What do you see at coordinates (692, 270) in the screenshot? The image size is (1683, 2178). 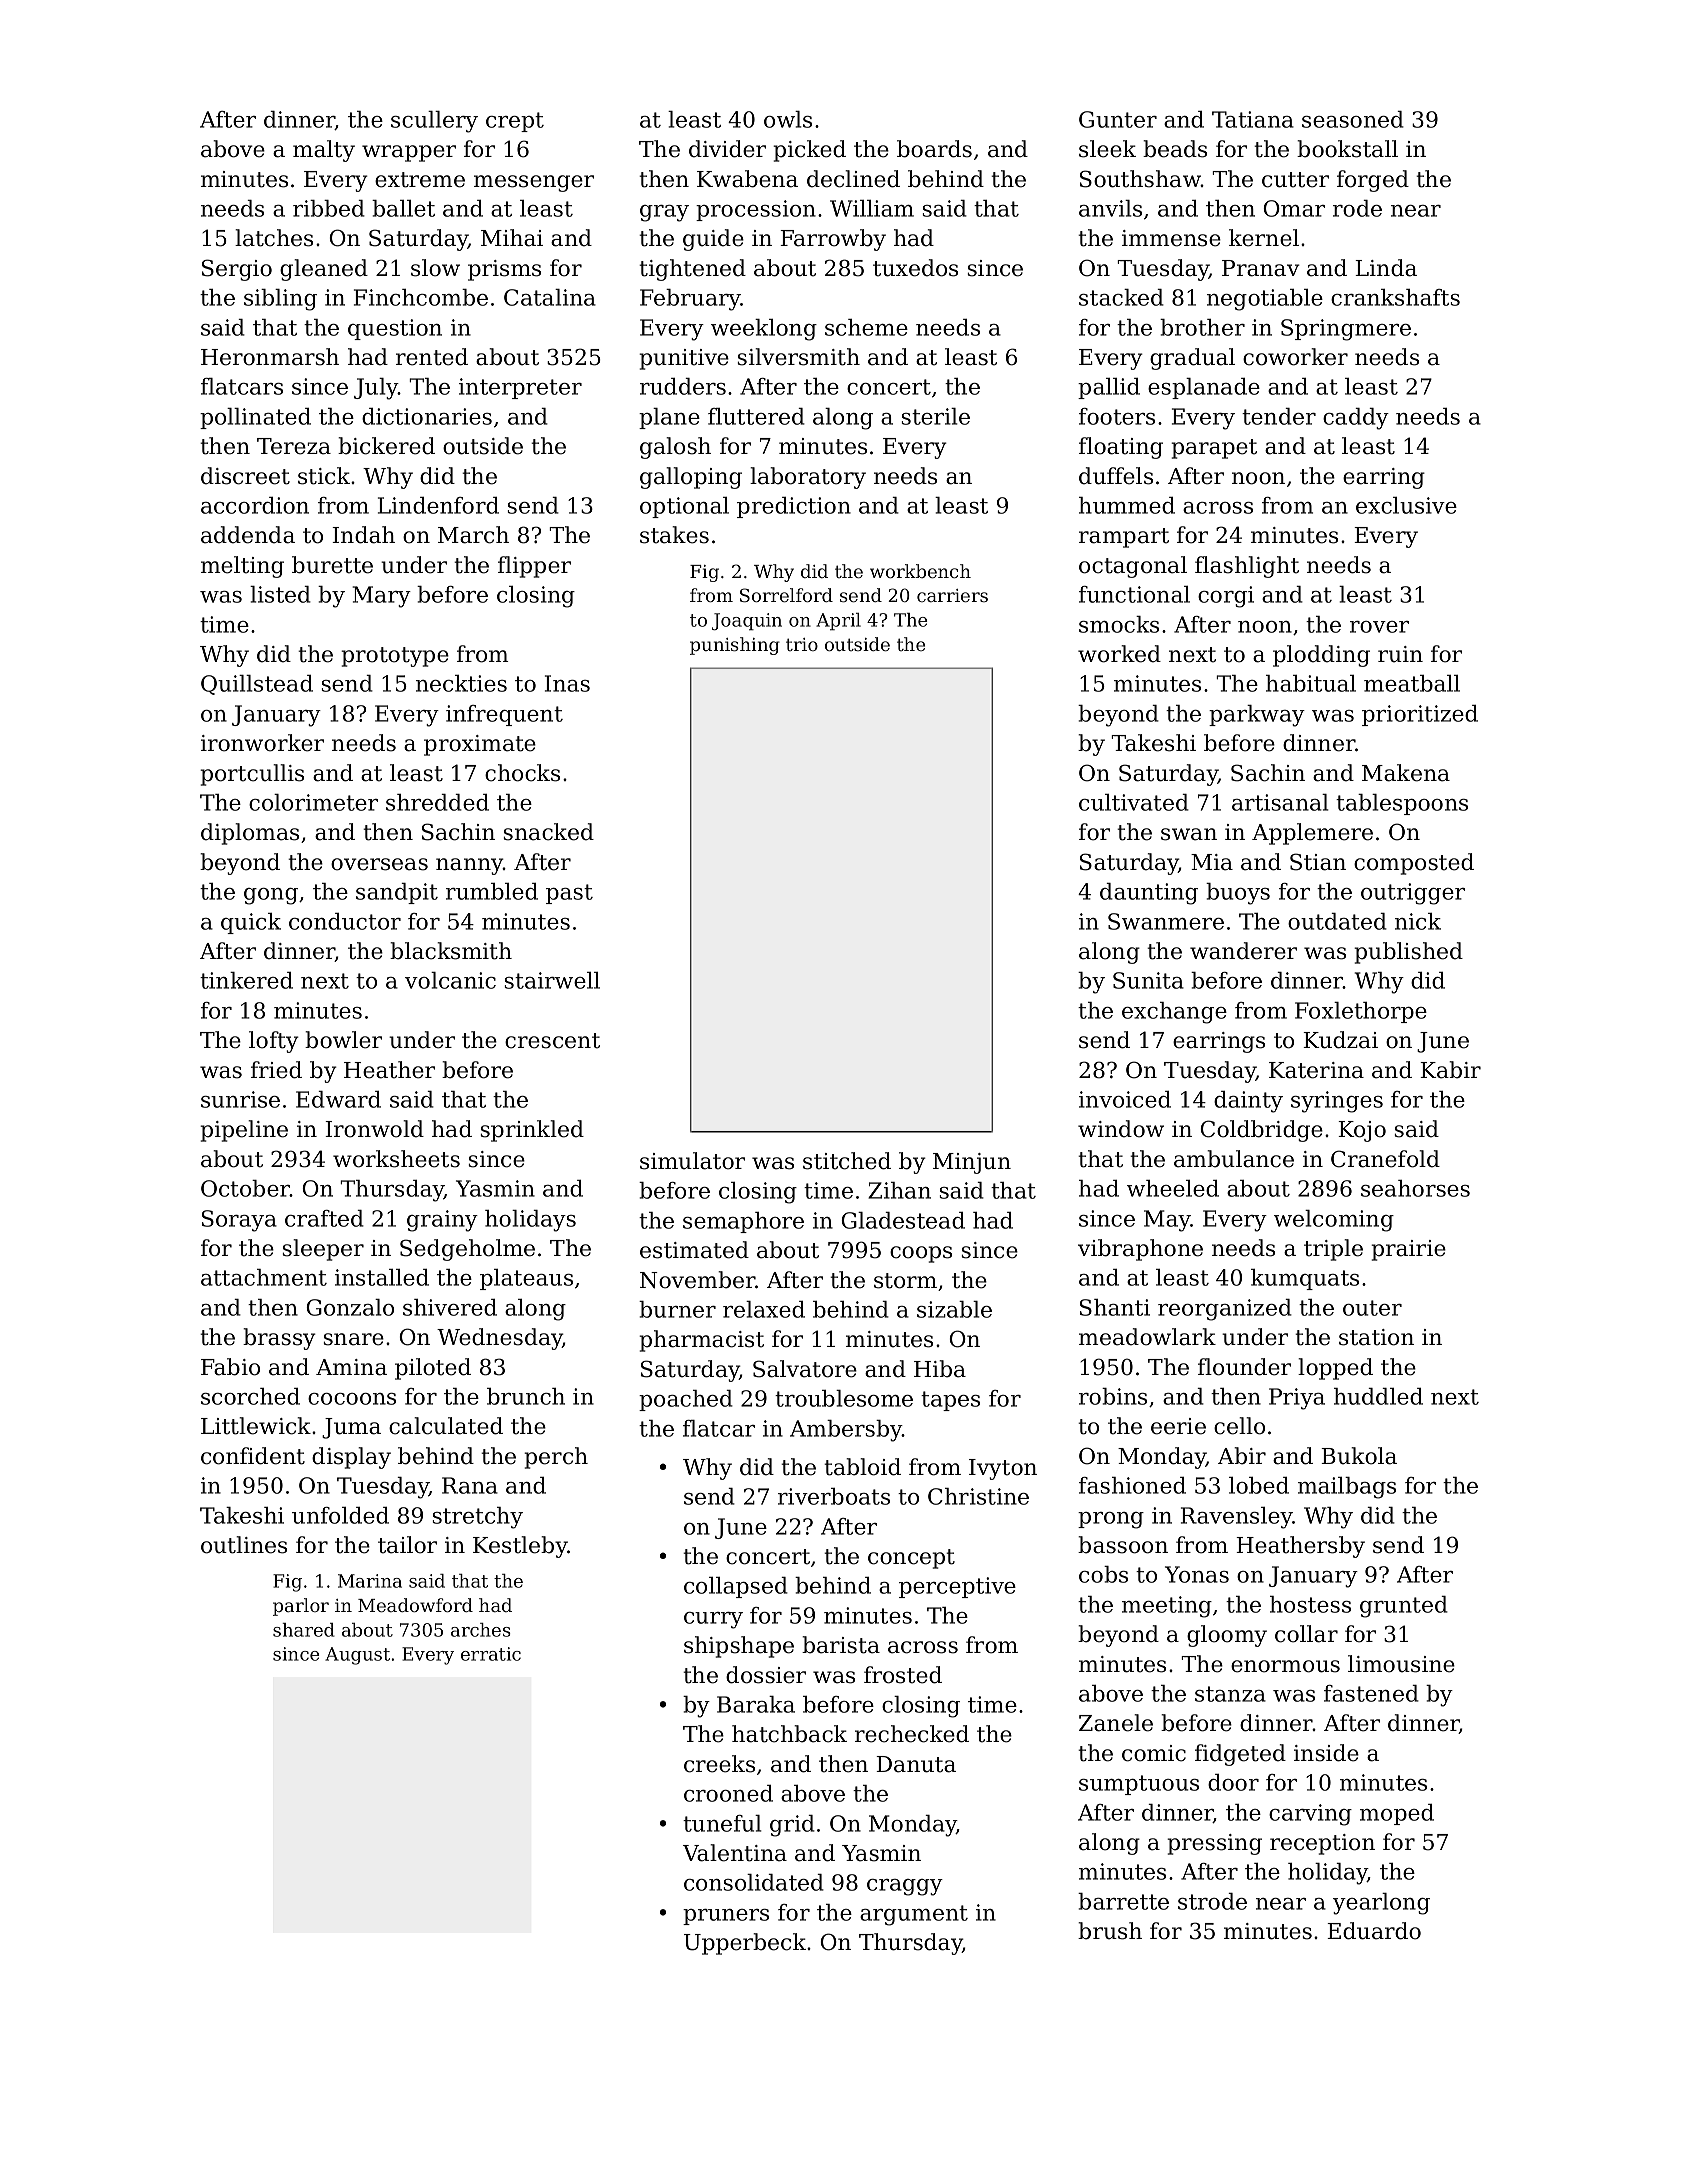 I see `tightened` at bounding box center [692, 270].
